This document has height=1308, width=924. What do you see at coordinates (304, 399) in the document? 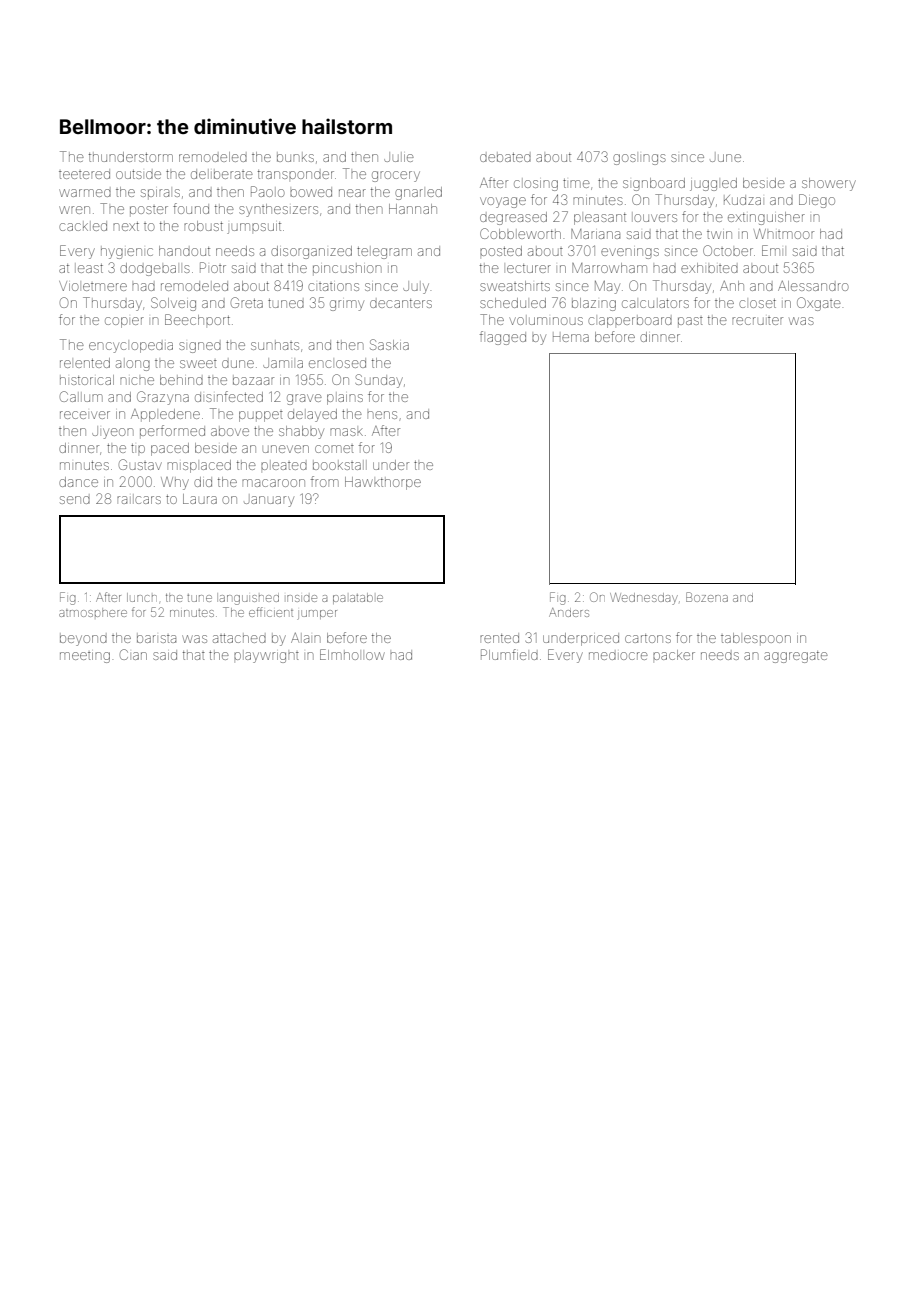
I see `grave` at bounding box center [304, 399].
